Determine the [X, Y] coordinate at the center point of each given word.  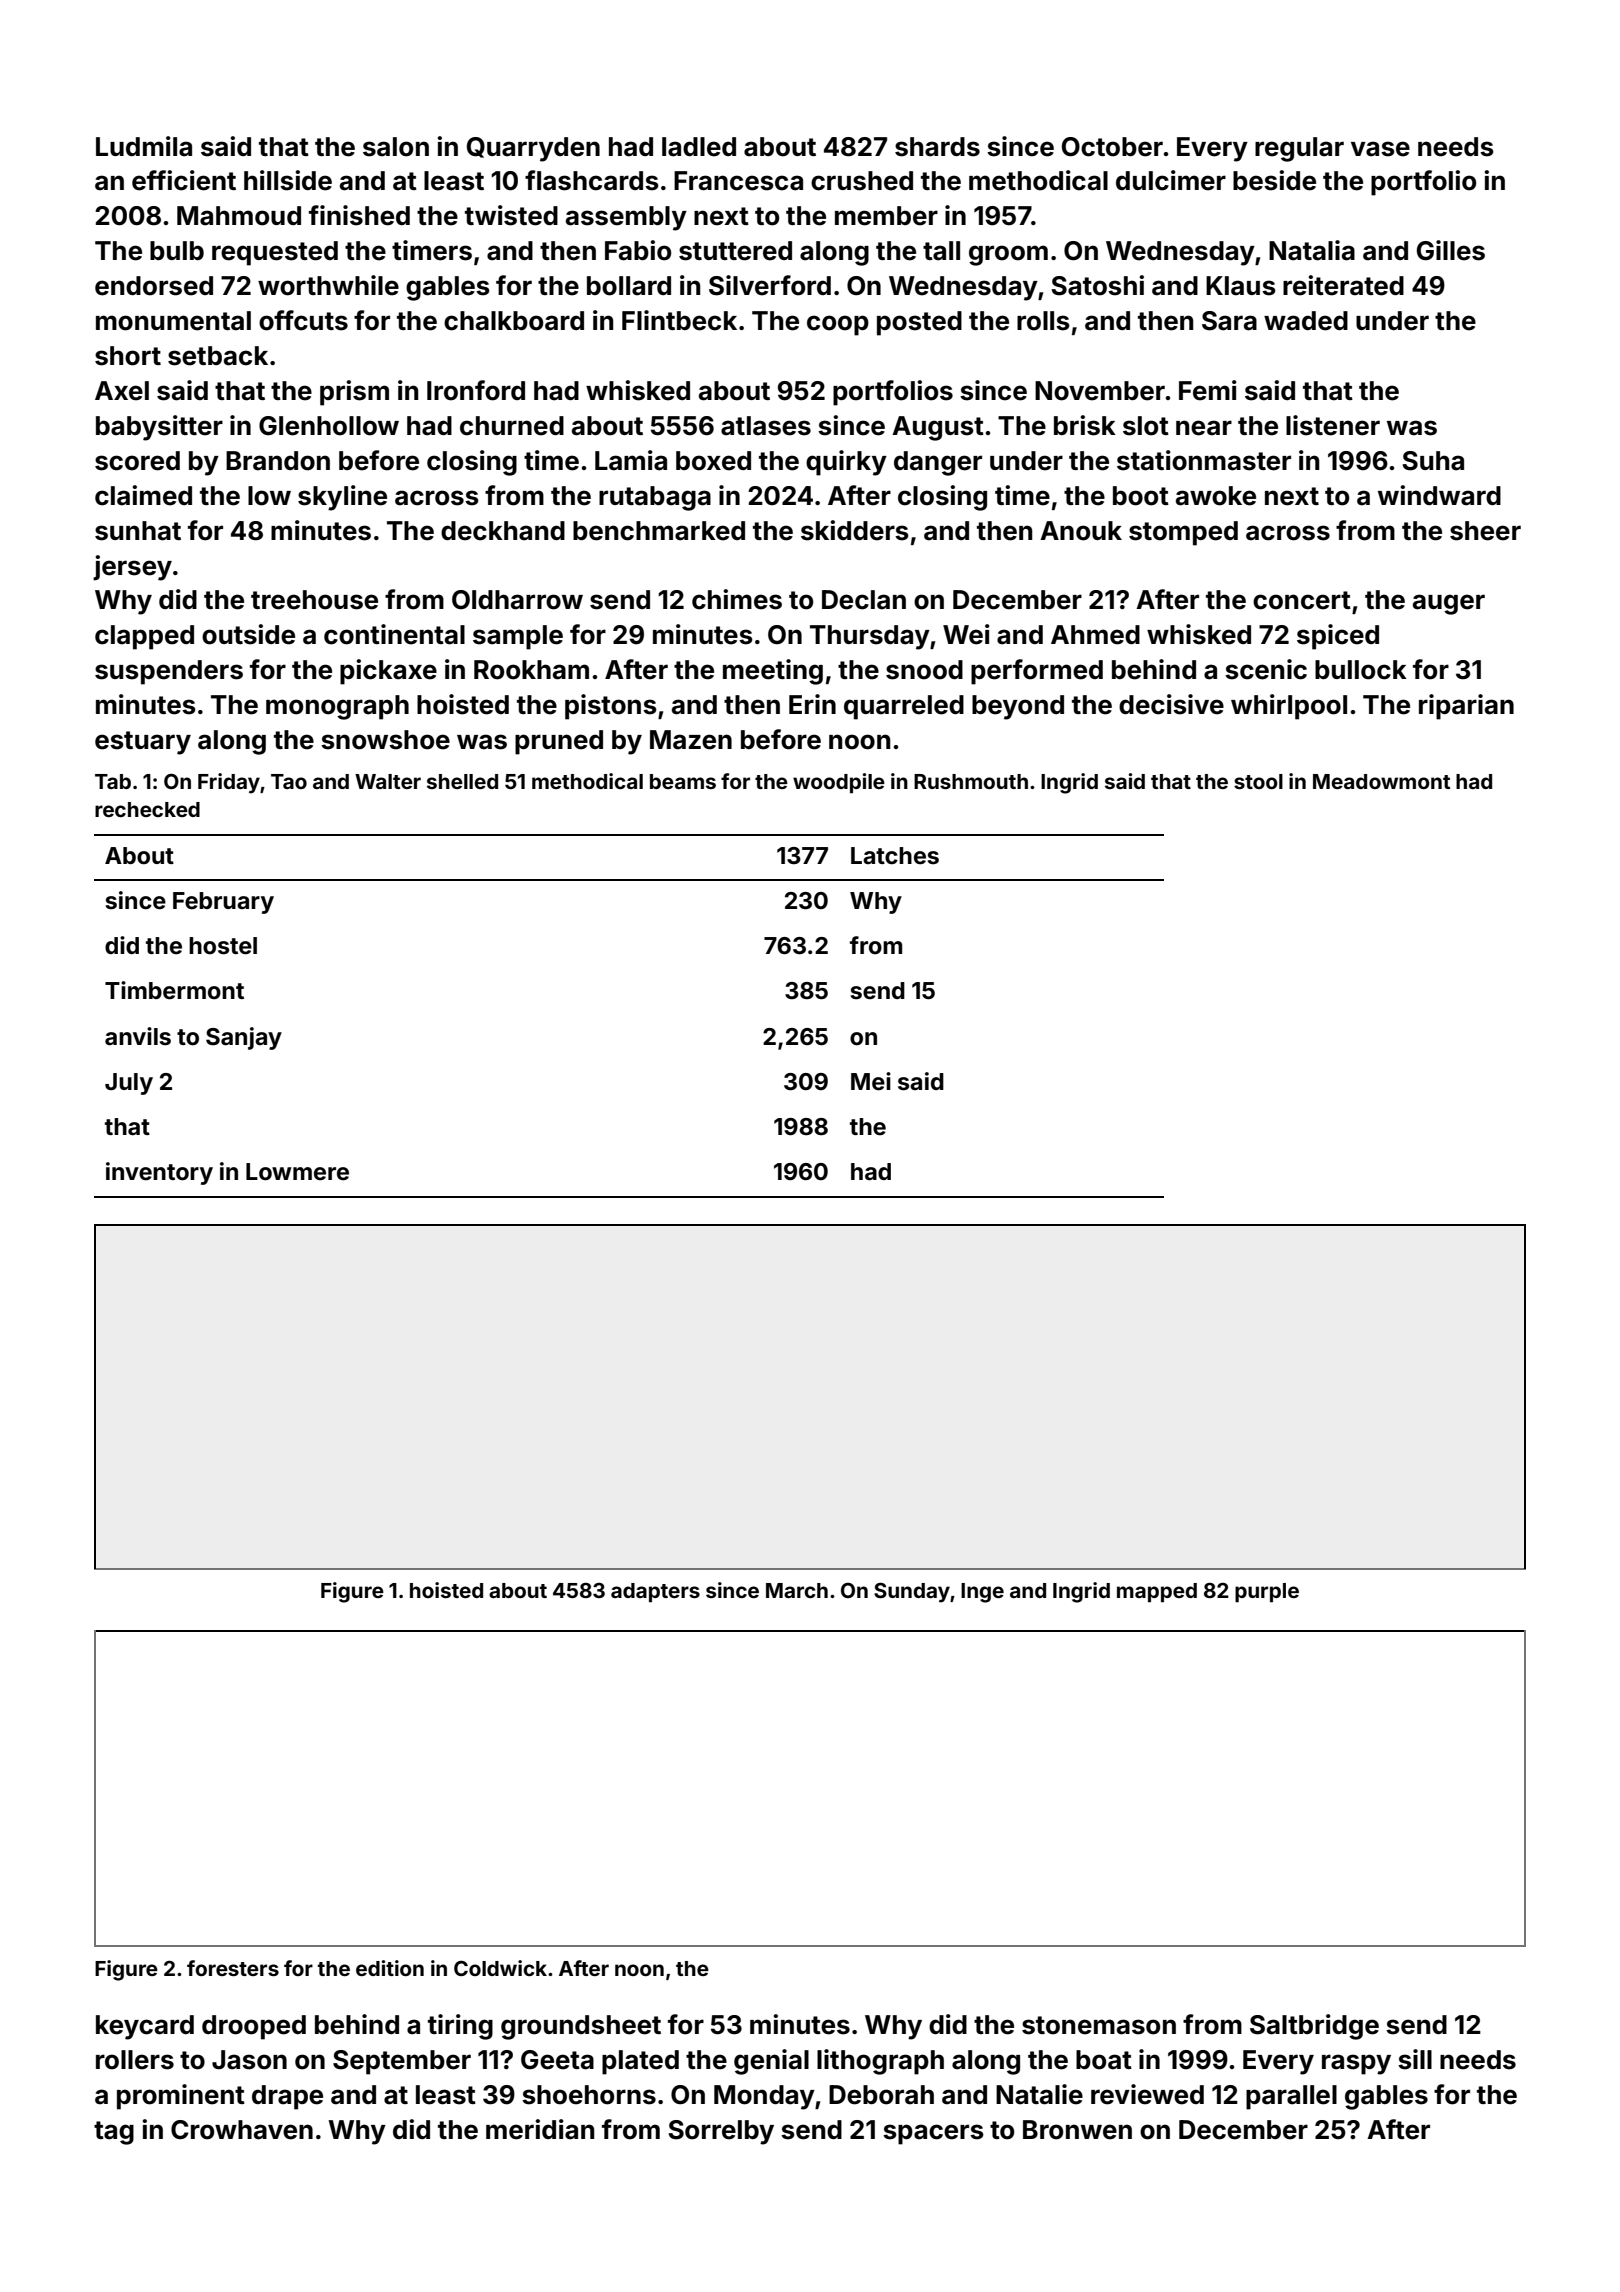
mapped [1157, 1593]
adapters [655, 1593]
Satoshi [1097, 285]
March [797, 1590]
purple [1267, 1593]
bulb [177, 250]
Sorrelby [721, 2132]
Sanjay [244, 1038]
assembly [626, 218]
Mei [871, 1081]
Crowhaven [242, 2130]
